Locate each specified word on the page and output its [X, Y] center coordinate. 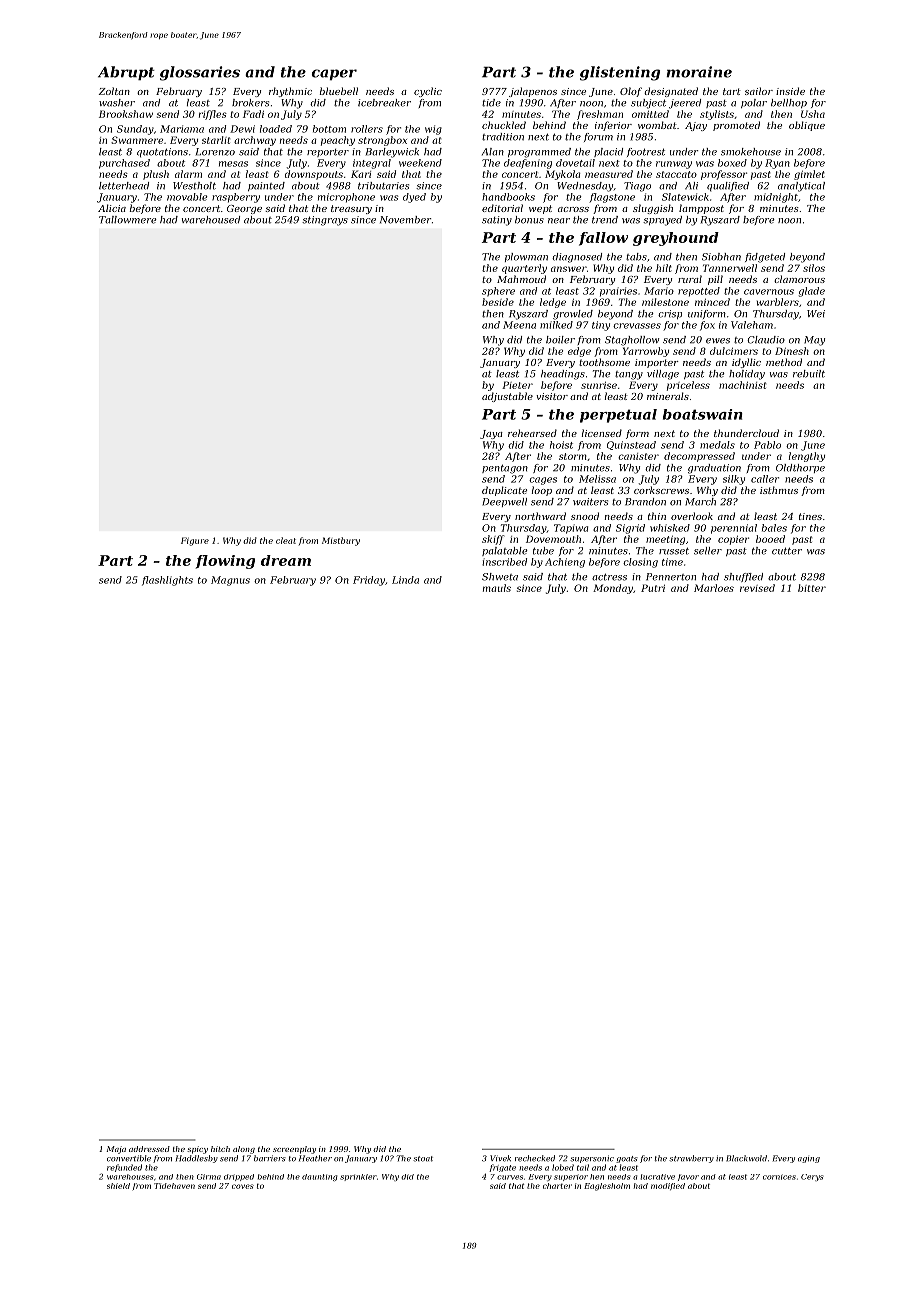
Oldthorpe [800, 468]
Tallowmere [127, 220]
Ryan [777, 164]
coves [243, 1186]
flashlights [167, 581]
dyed [414, 198]
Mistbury [341, 541]
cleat [286, 540]
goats [627, 1159]
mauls [497, 588]
